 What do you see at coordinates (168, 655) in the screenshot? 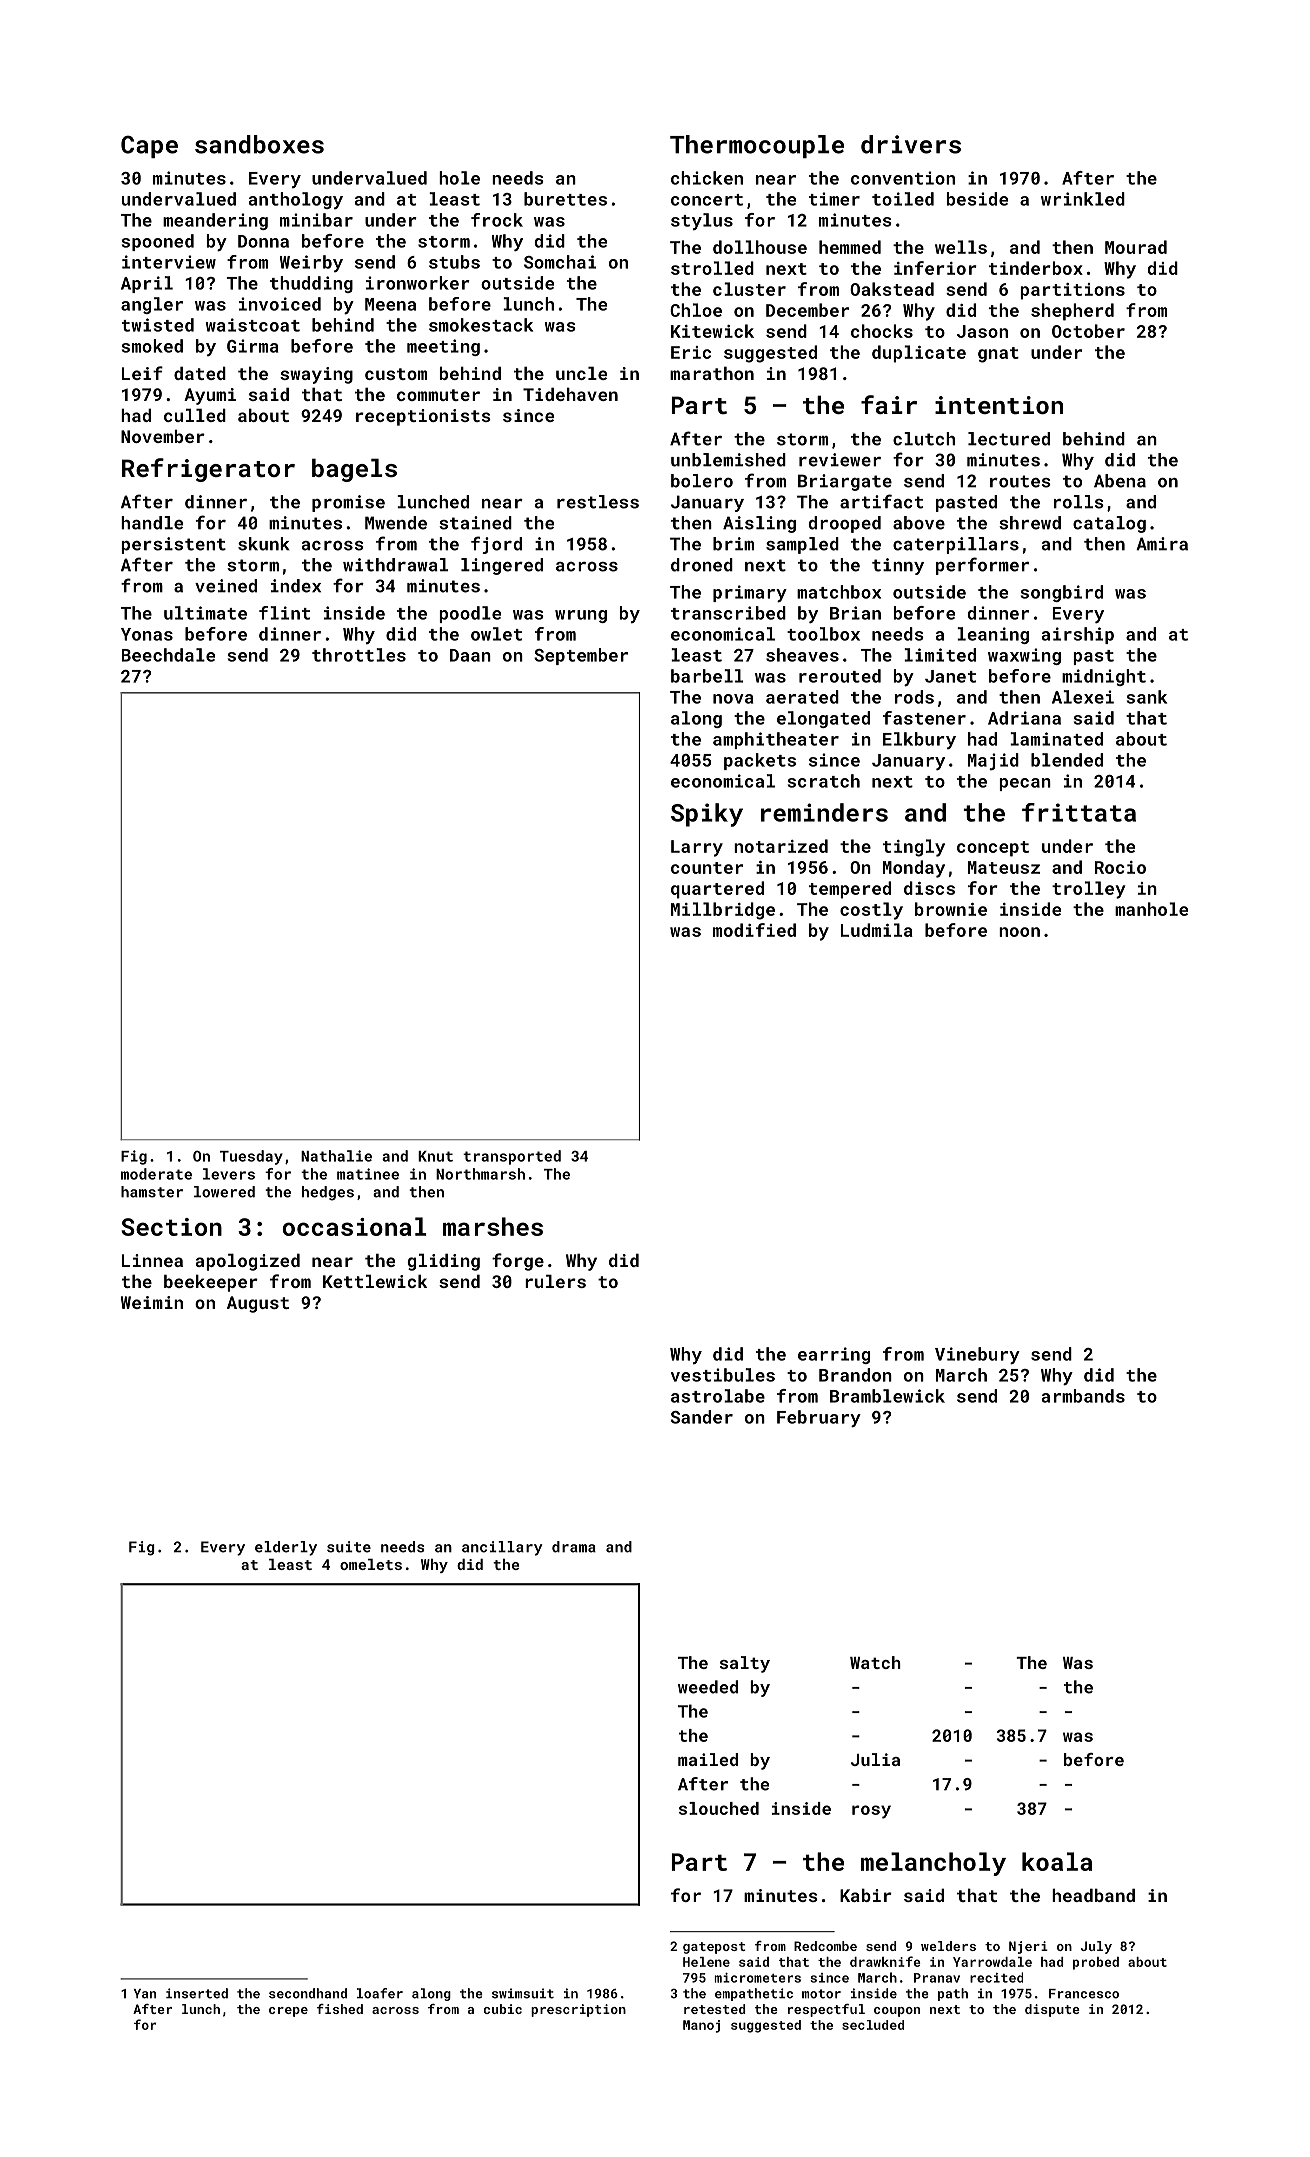
I see `Beechdale` at bounding box center [168, 655].
